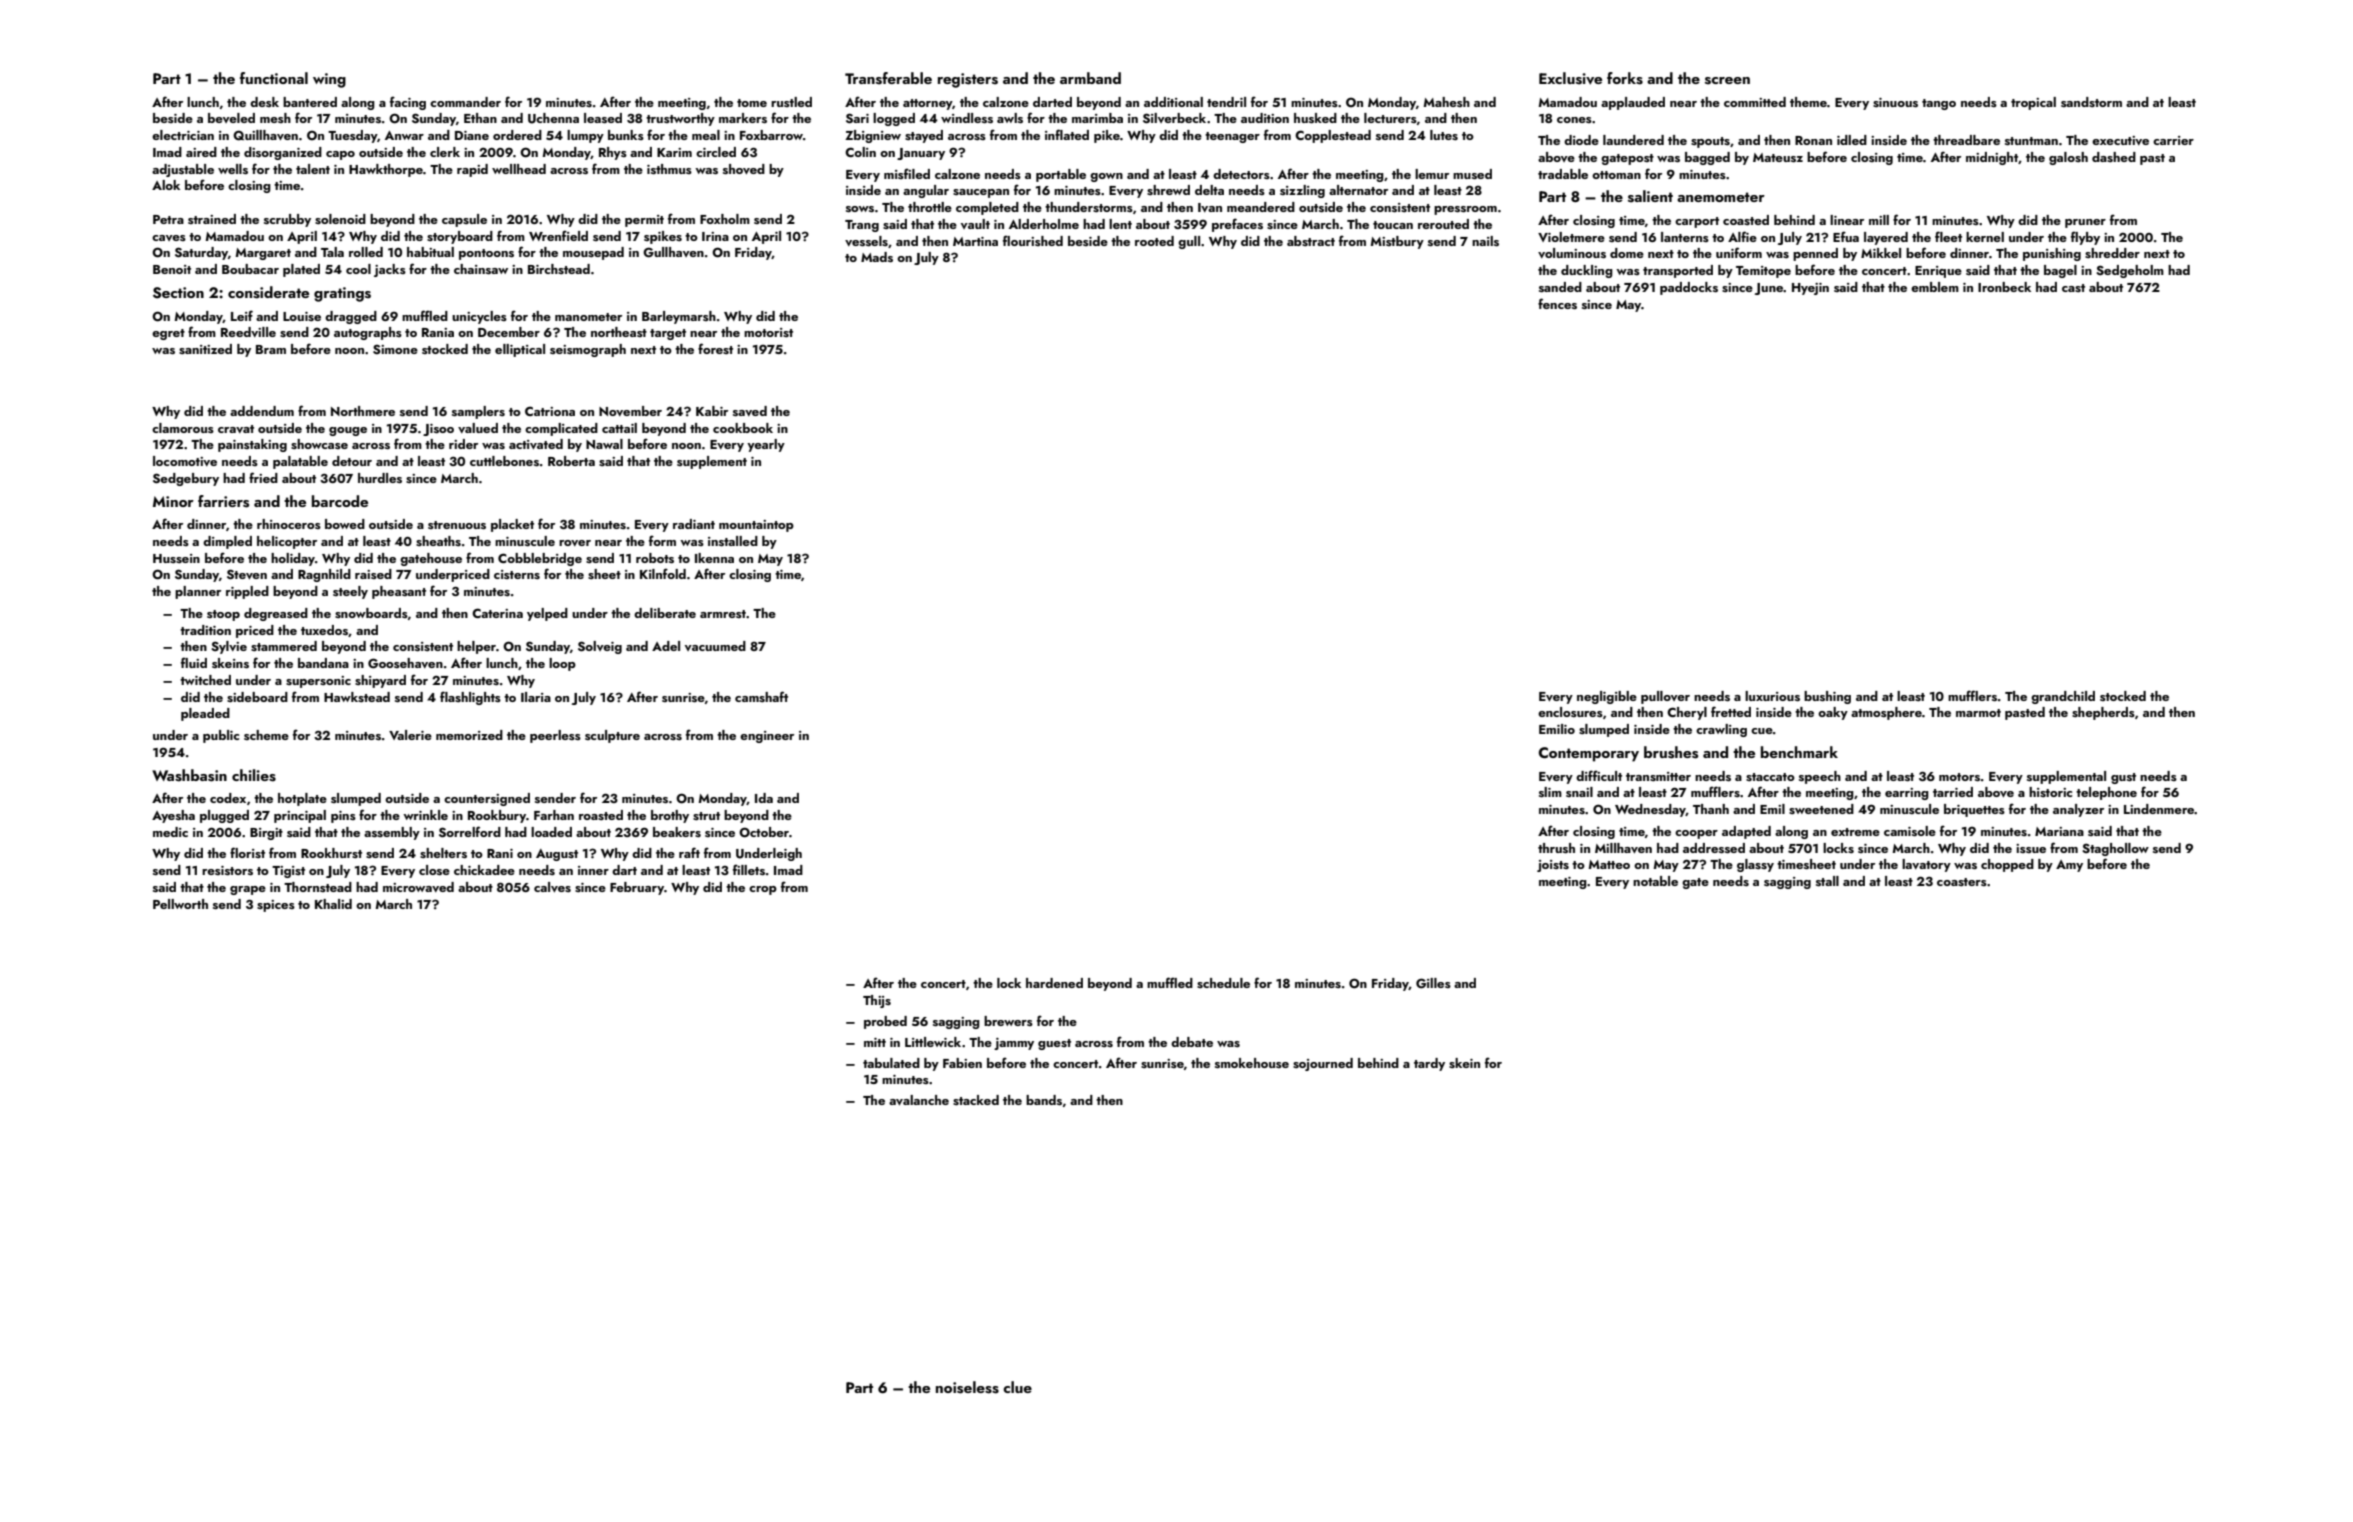 Image resolution: width=2353 pixels, height=1522 pixels. I want to click on saved, so click(750, 411).
